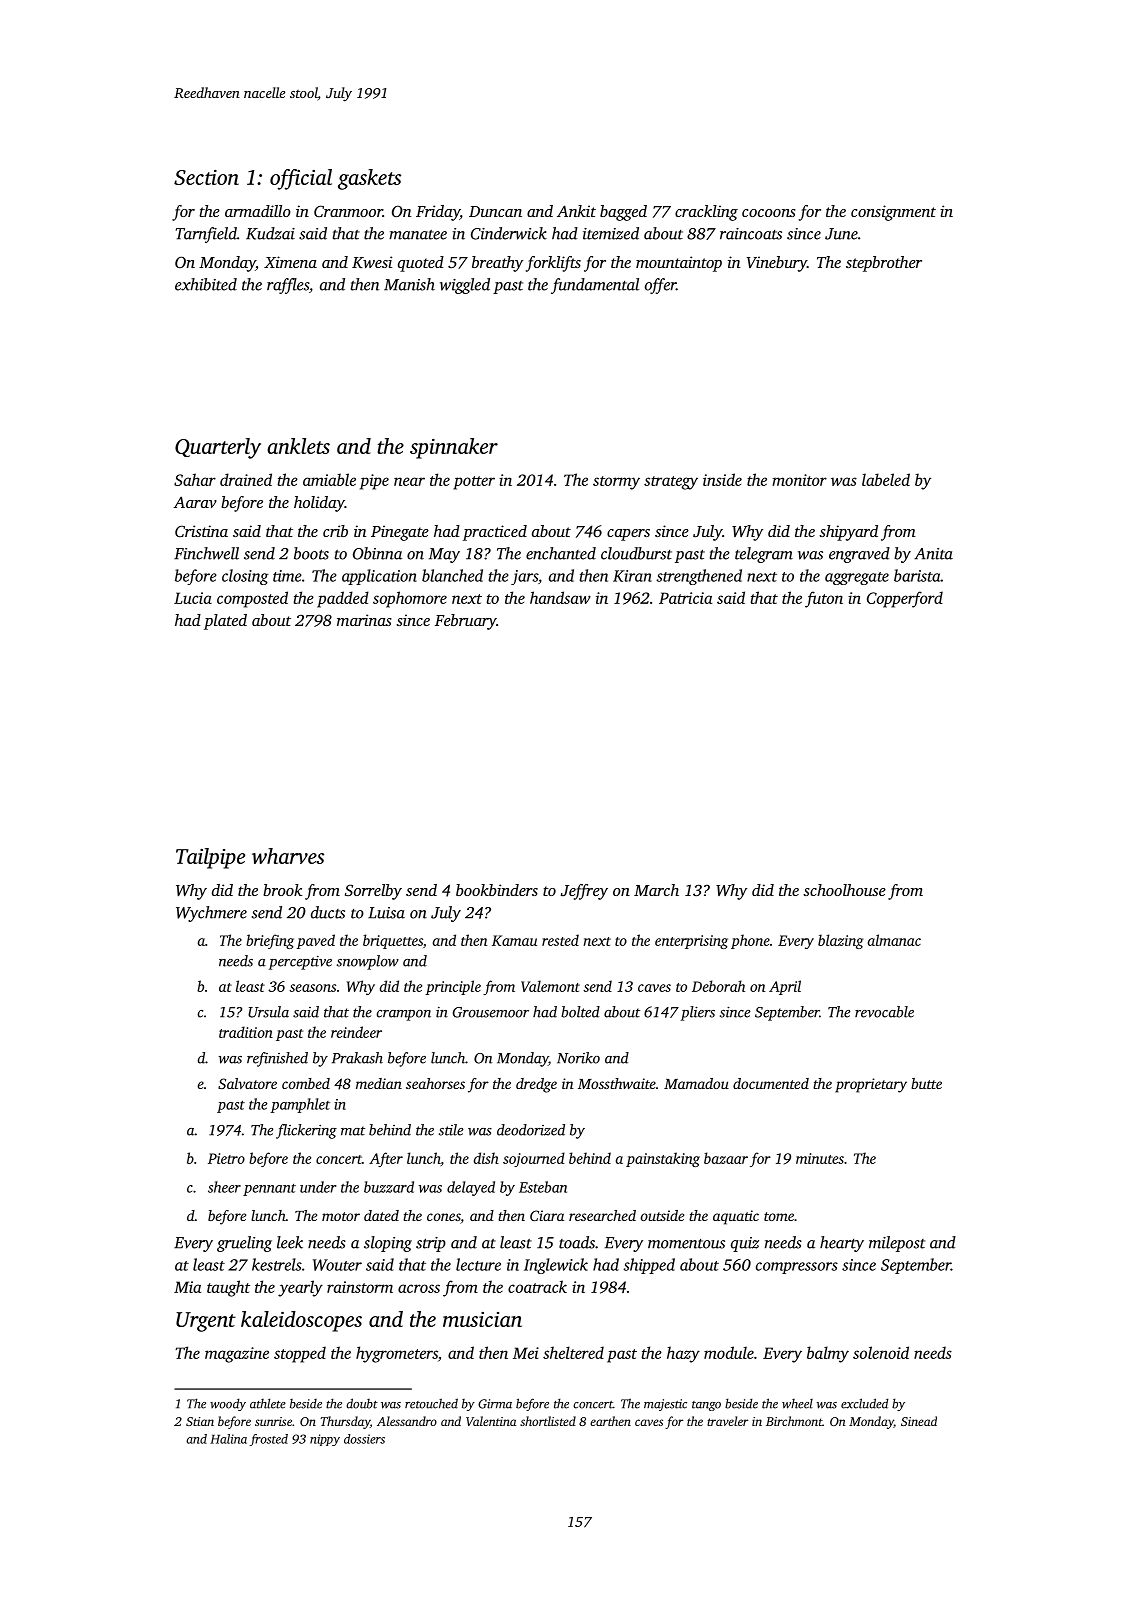 The width and height of the document is (1134, 1610). Describe the element at coordinates (283, 890) in the document. I see `brook` at that location.
